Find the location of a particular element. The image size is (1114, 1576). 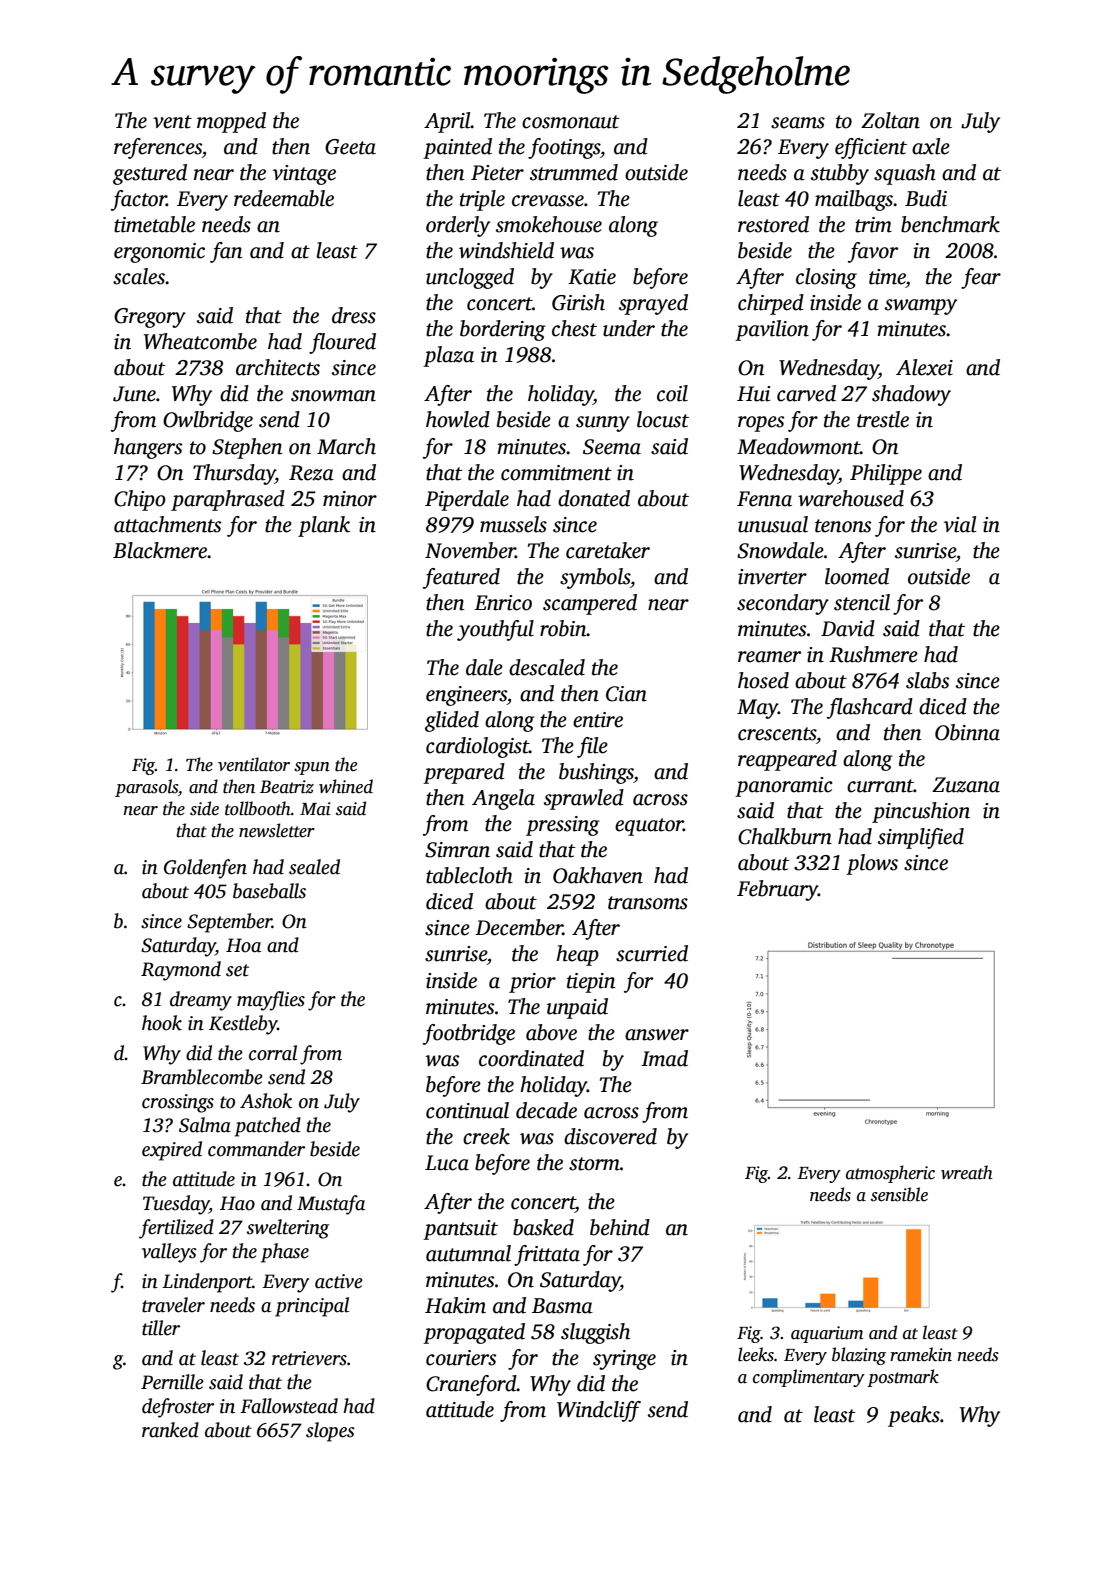

valleys is located at coordinates (169, 1253).
